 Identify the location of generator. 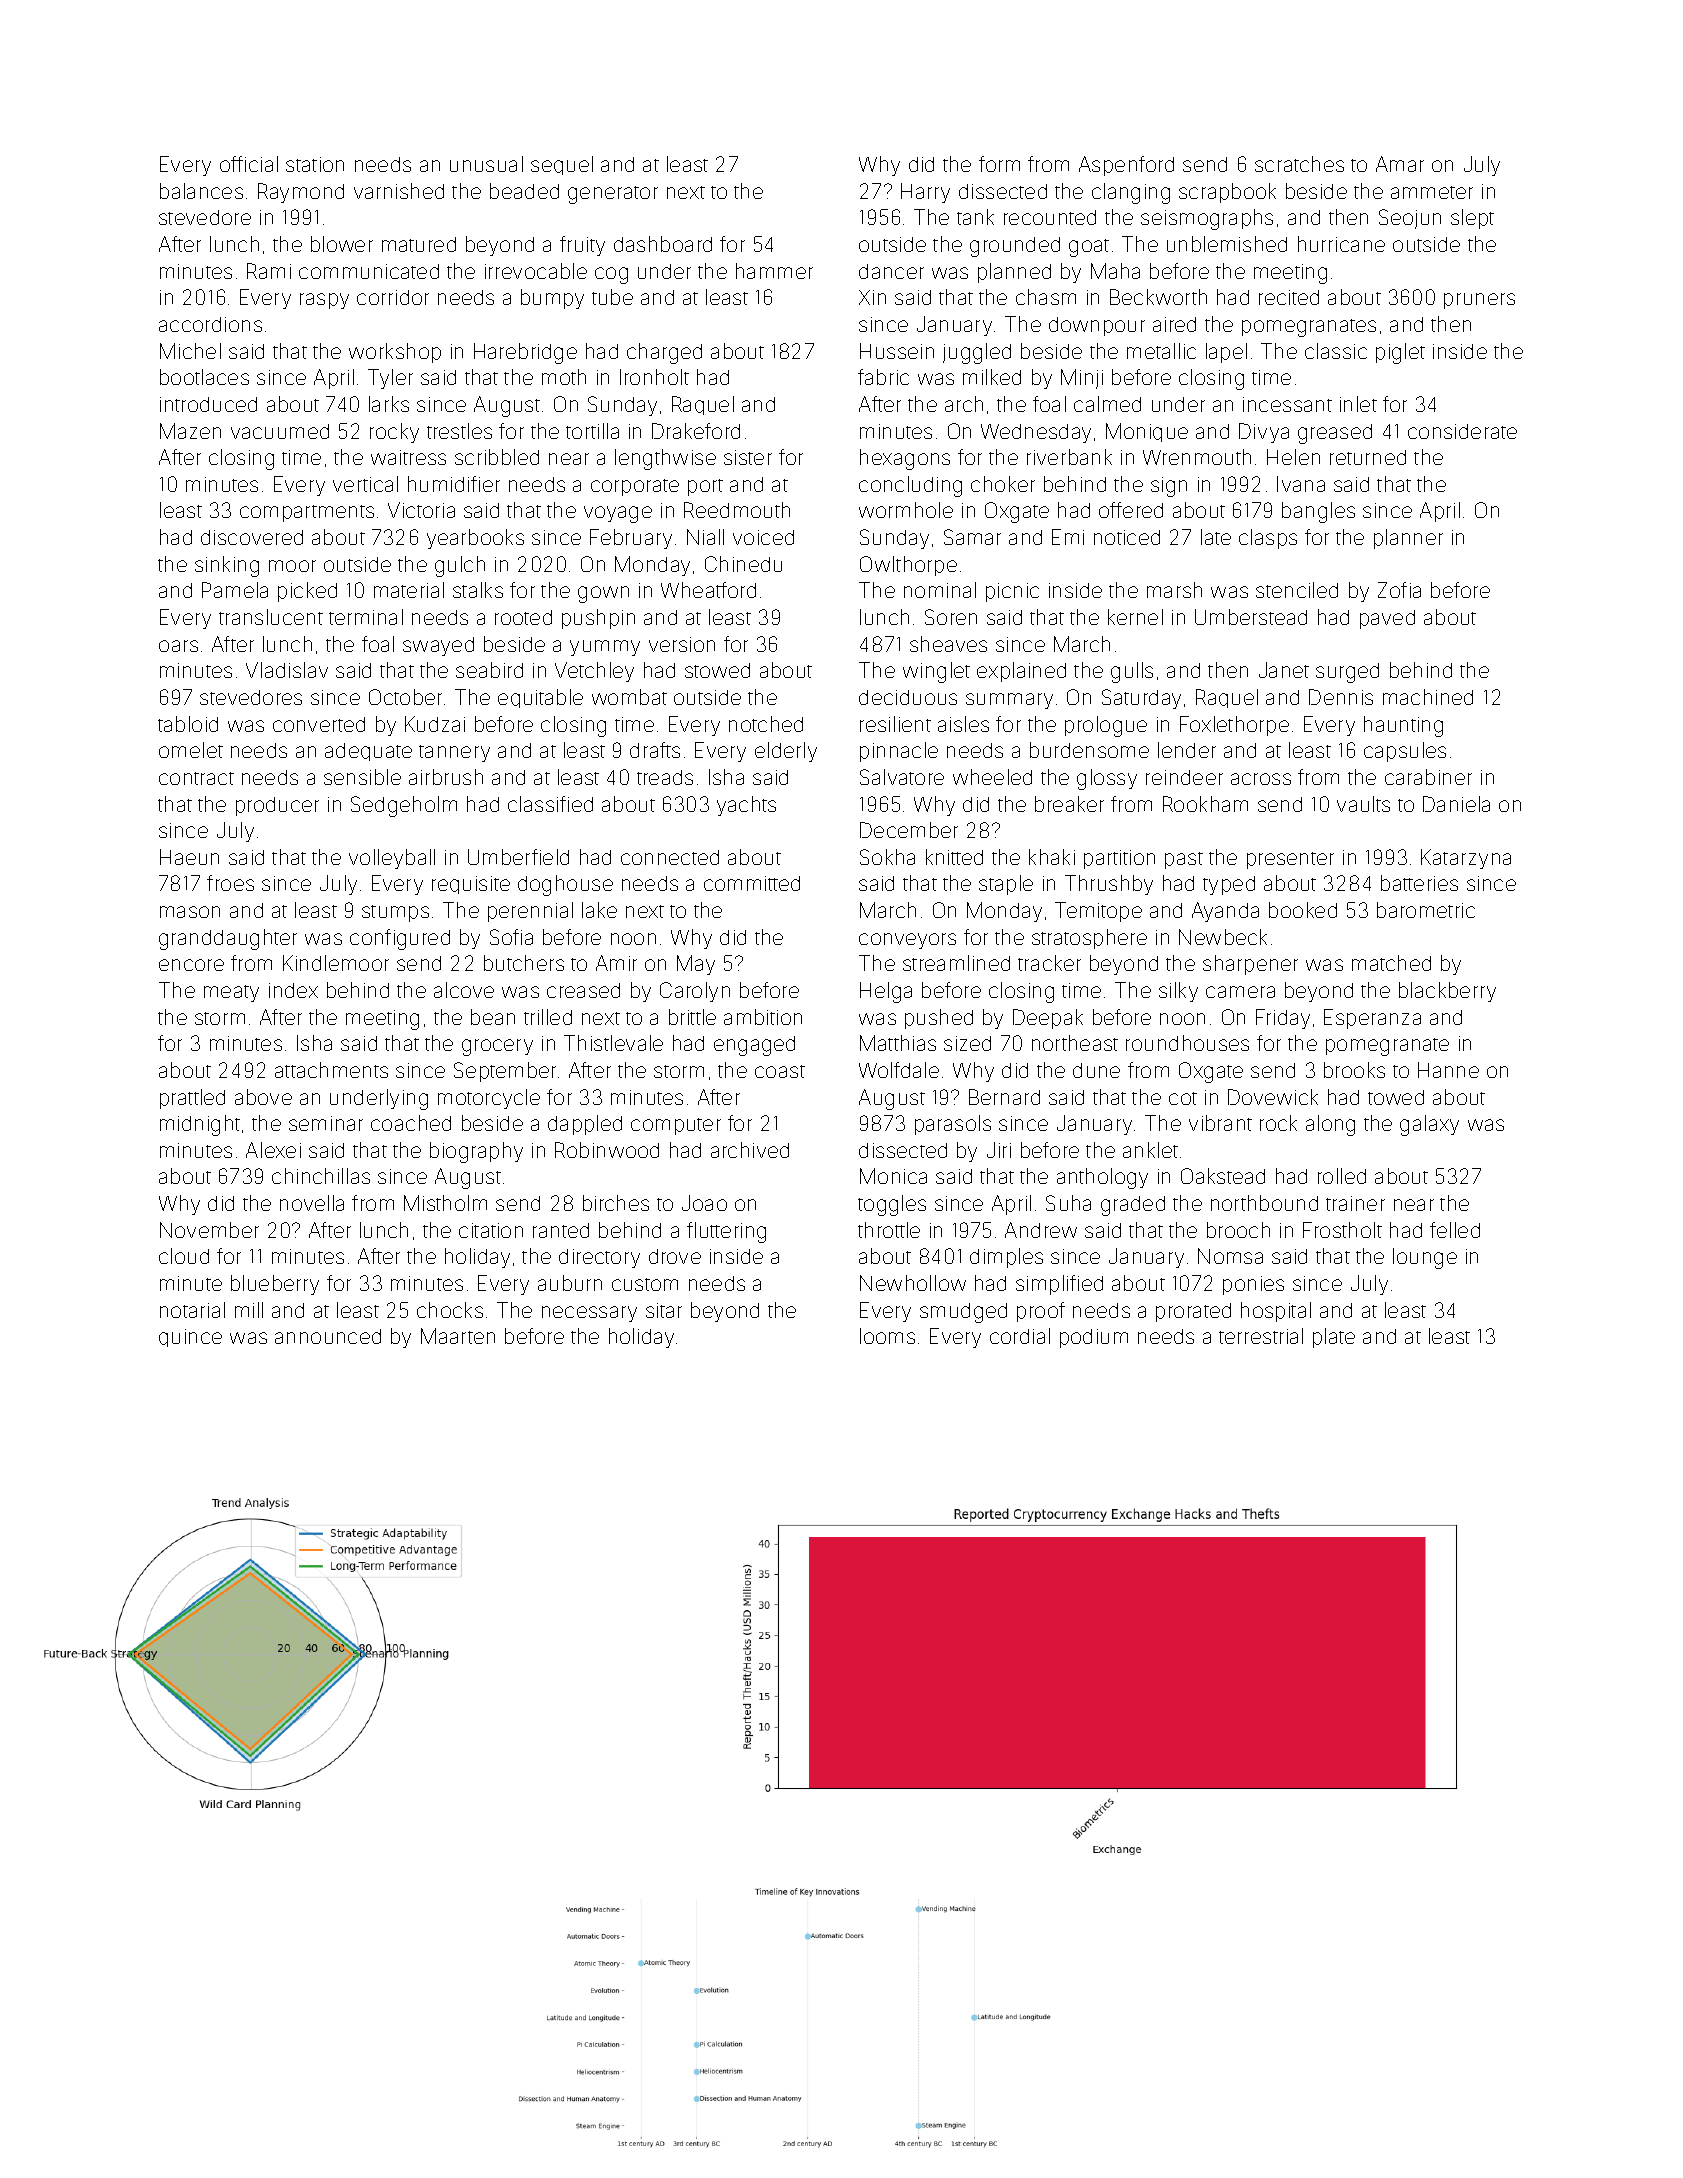
(613, 195).
